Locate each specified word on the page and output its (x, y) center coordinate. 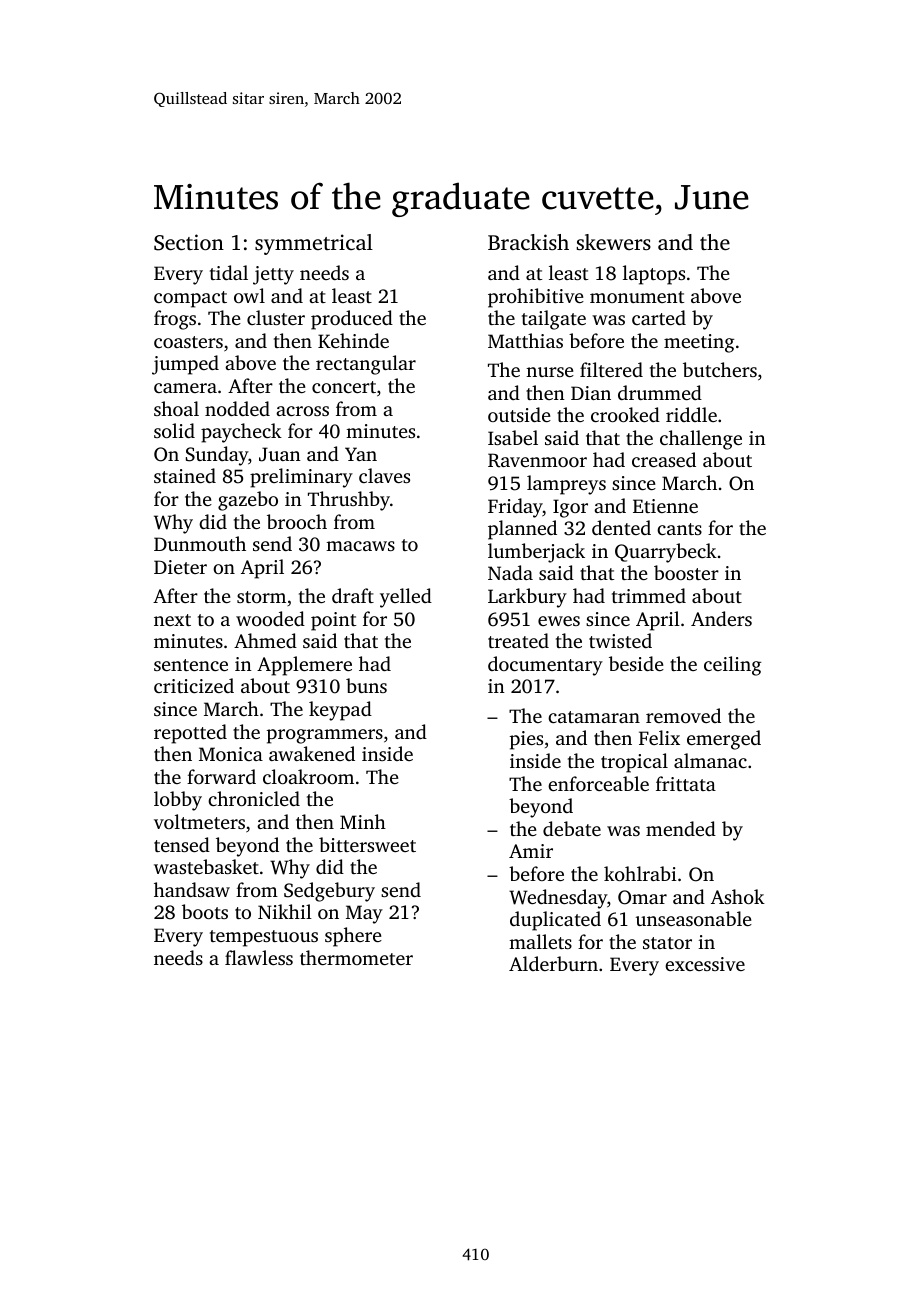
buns (366, 685)
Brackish (528, 242)
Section (189, 242)
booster (686, 572)
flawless (259, 957)
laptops (654, 275)
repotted (190, 734)
